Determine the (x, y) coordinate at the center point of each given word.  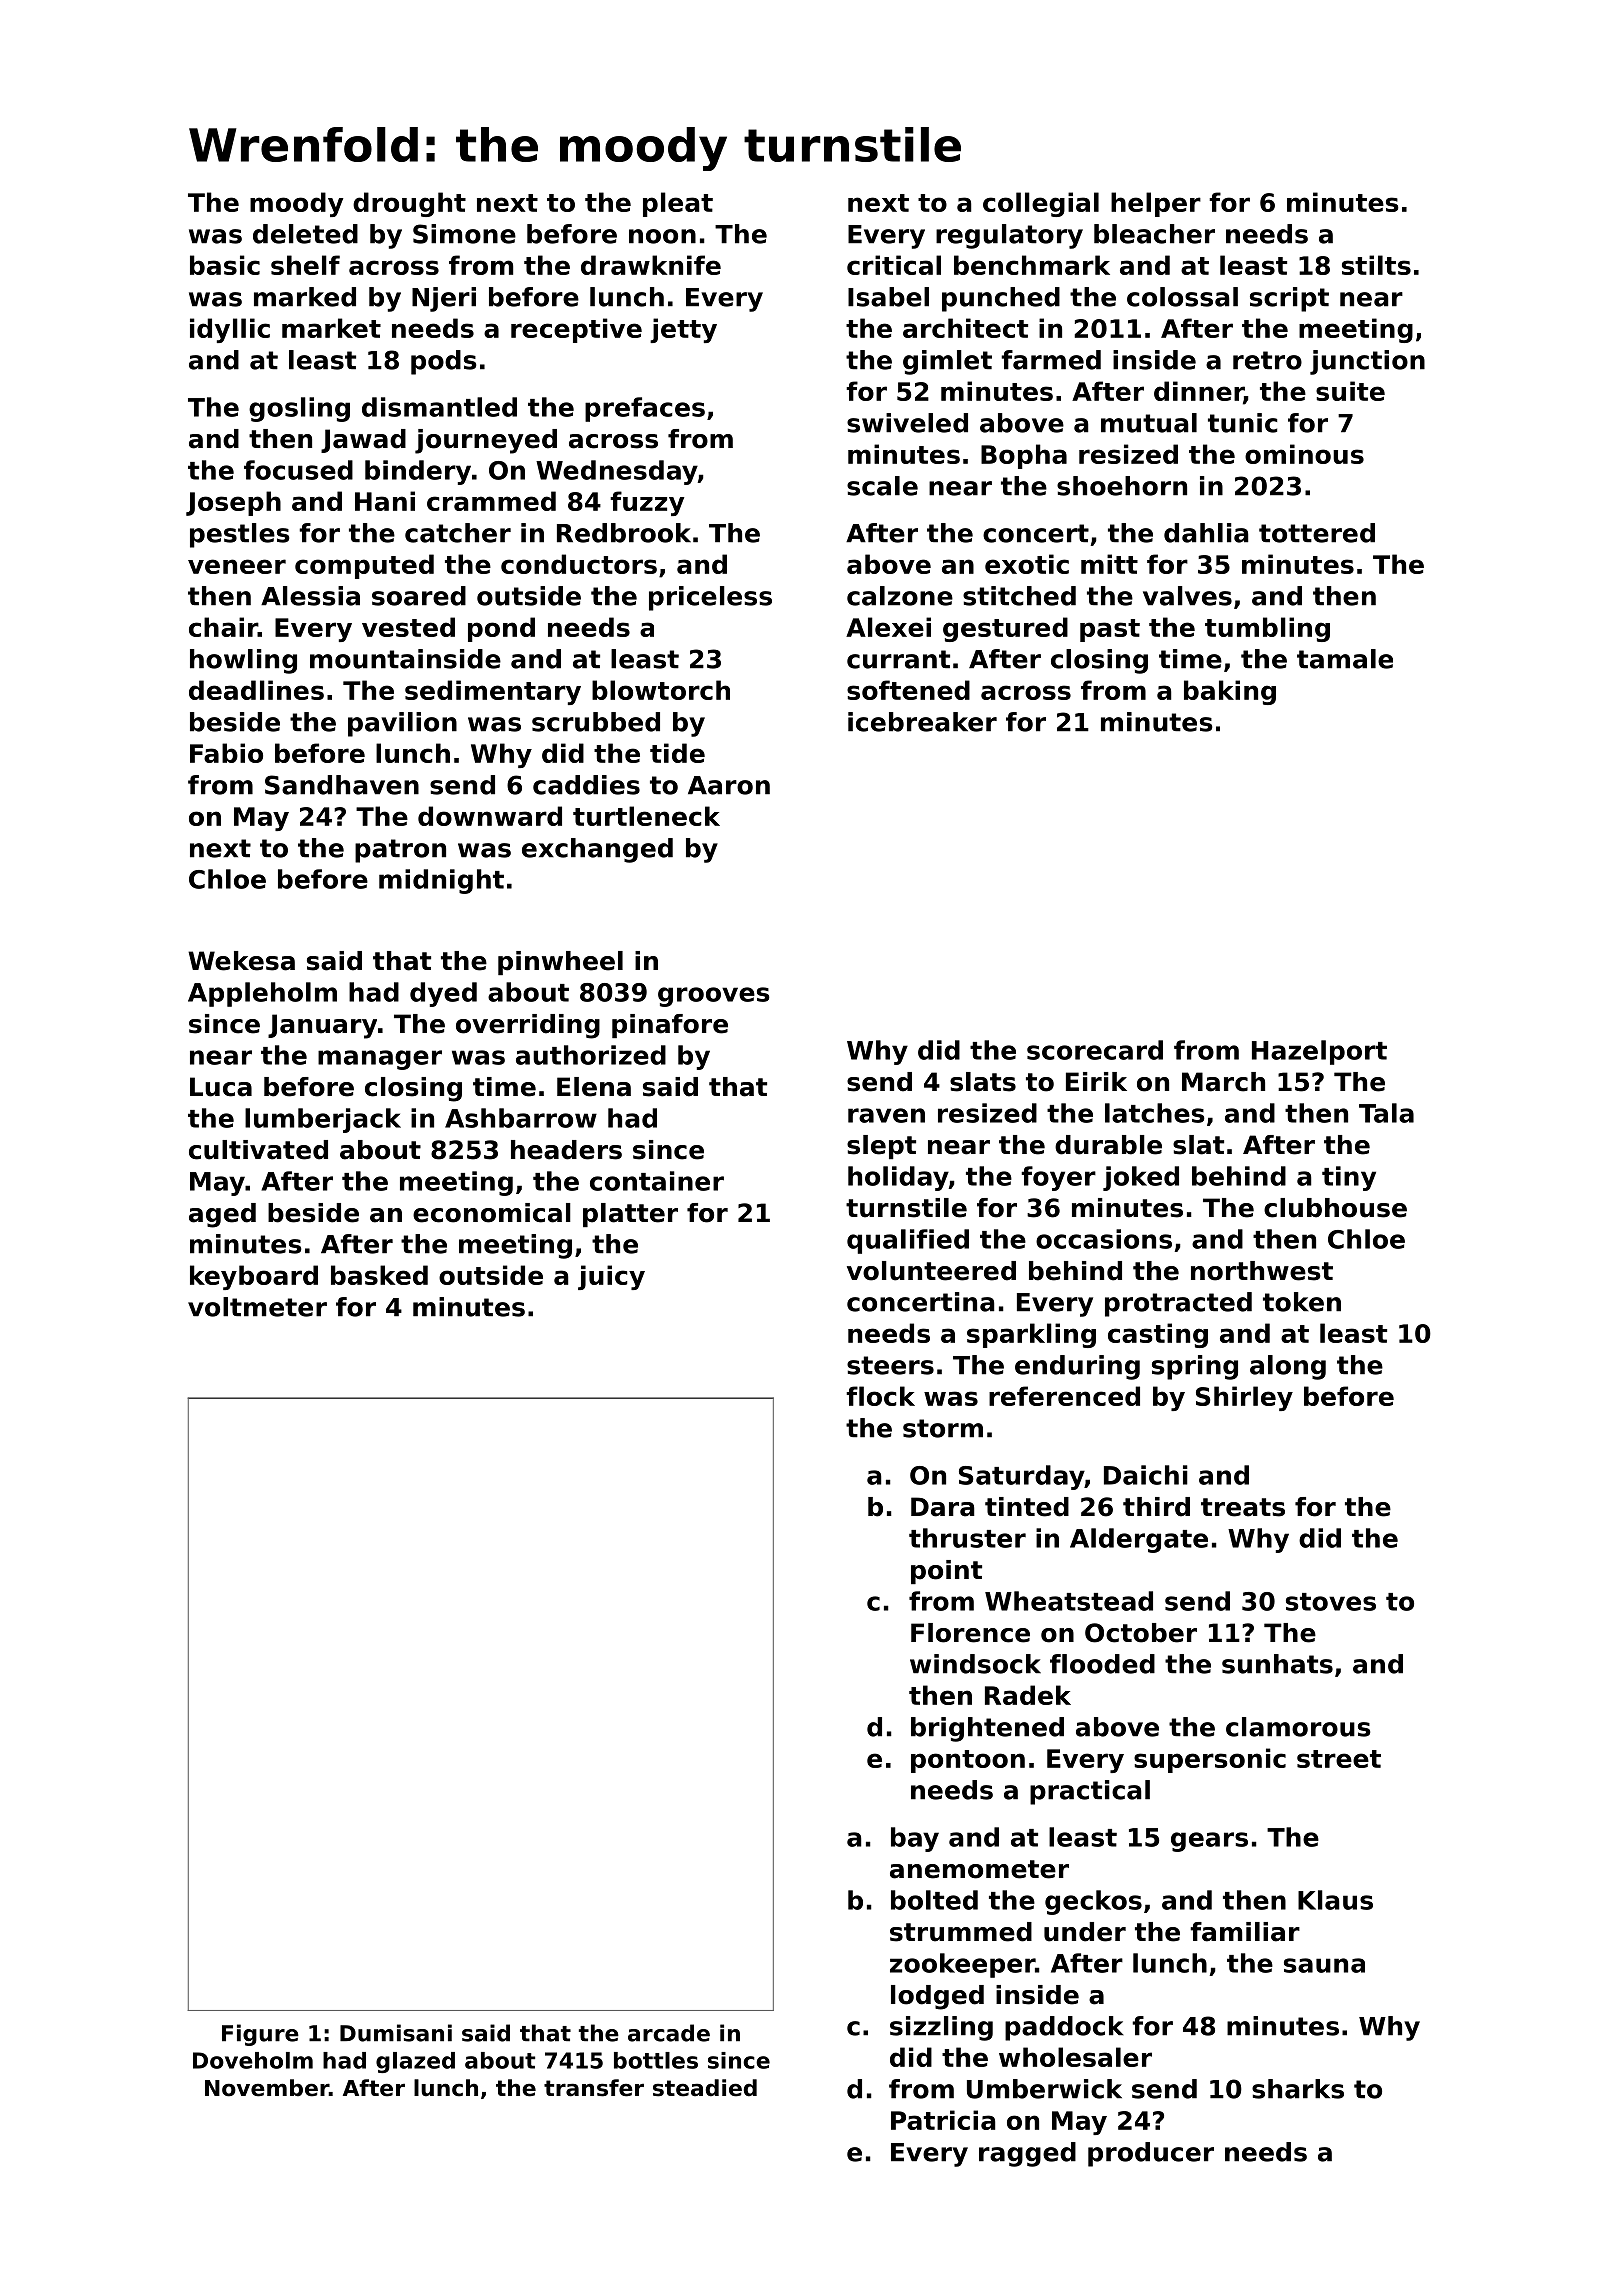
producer (1151, 2154)
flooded (1102, 1664)
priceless (710, 598)
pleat (678, 204)
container (657, 1181)
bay (915, 1839)
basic (225, 265)
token (1302, 1302)
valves (1187, 596)
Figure (260, 2035)
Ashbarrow (521, 1118)
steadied (705, 2088)
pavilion (402, 724)
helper (1156, 204)
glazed (415, 2062)
